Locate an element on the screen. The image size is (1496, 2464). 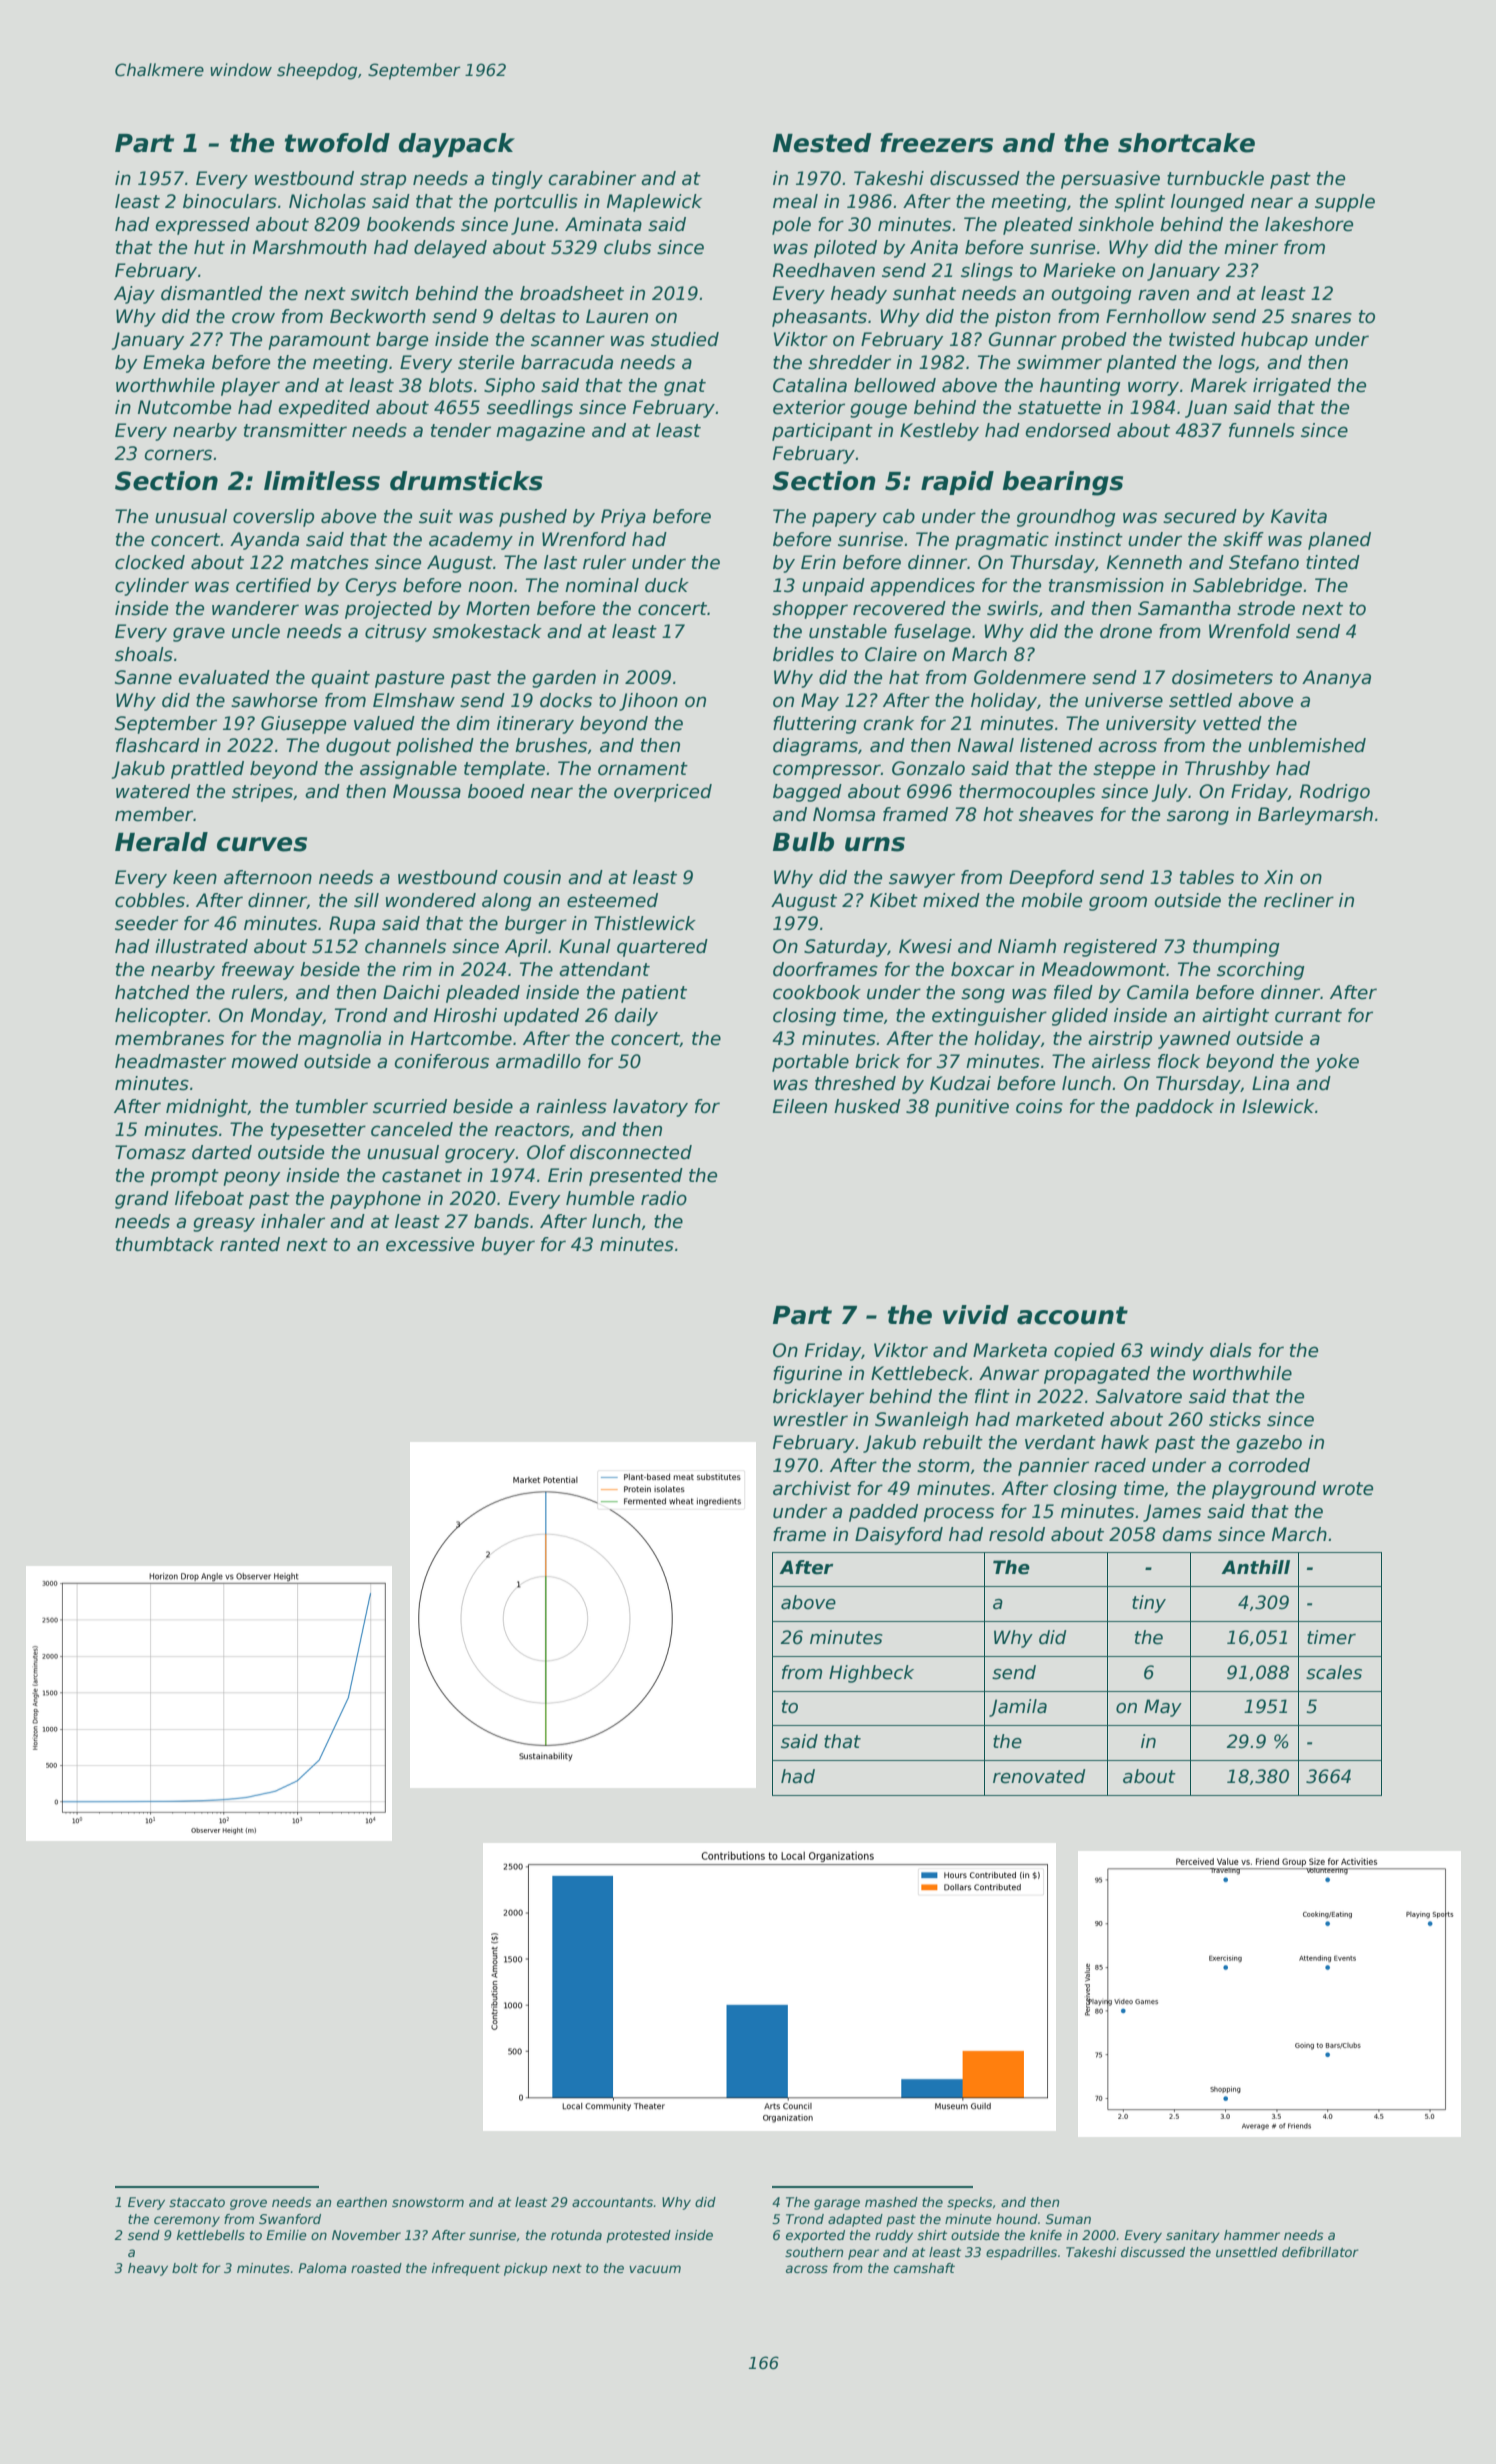
vivid is located at coordinates (976, 1315).
